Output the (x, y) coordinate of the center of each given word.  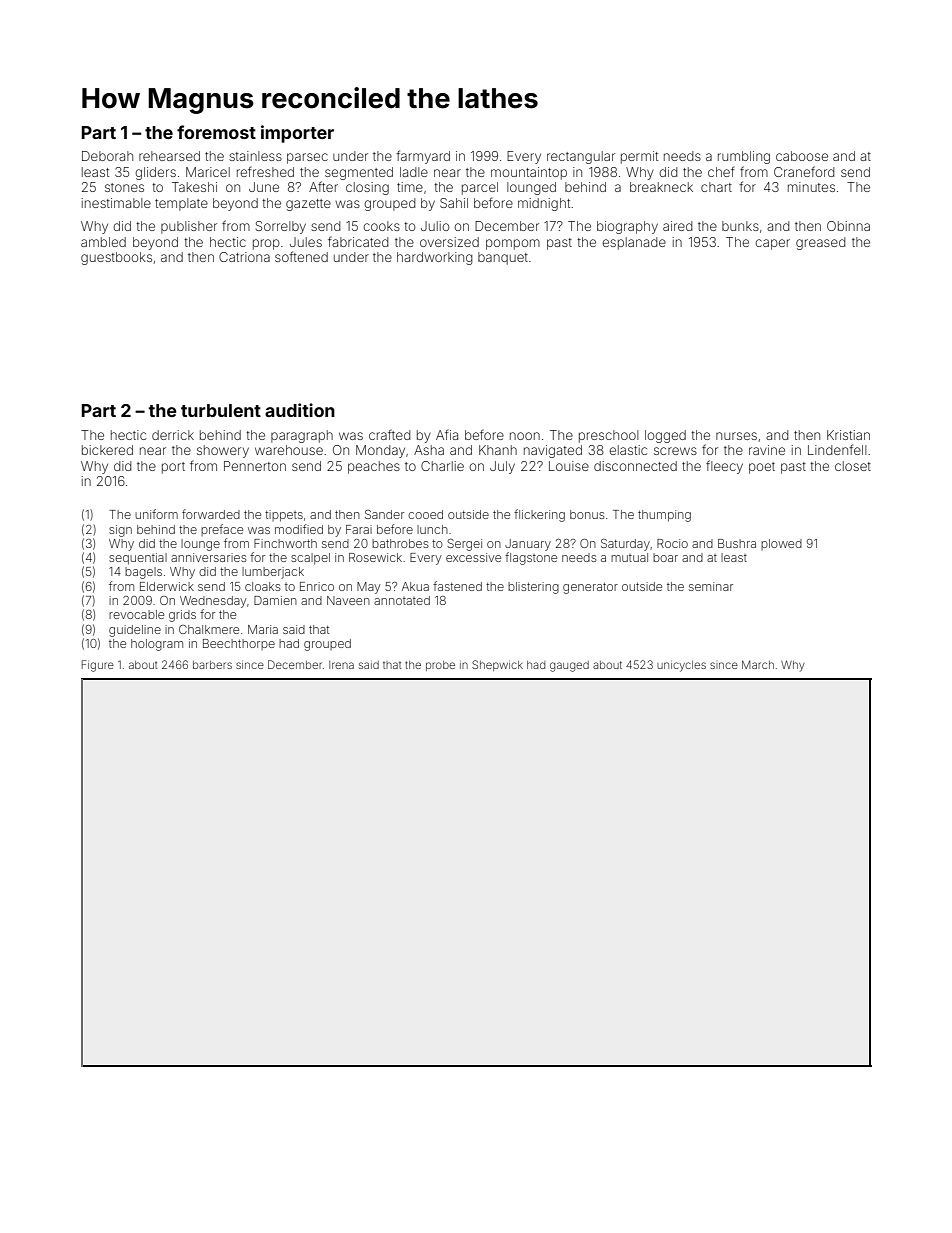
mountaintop (529, 173)
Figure (98, 666)
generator (590, 588)
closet (853, 466)
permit (639, 157)
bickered (107, 450)
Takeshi (194, 187)
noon (525, 436)
